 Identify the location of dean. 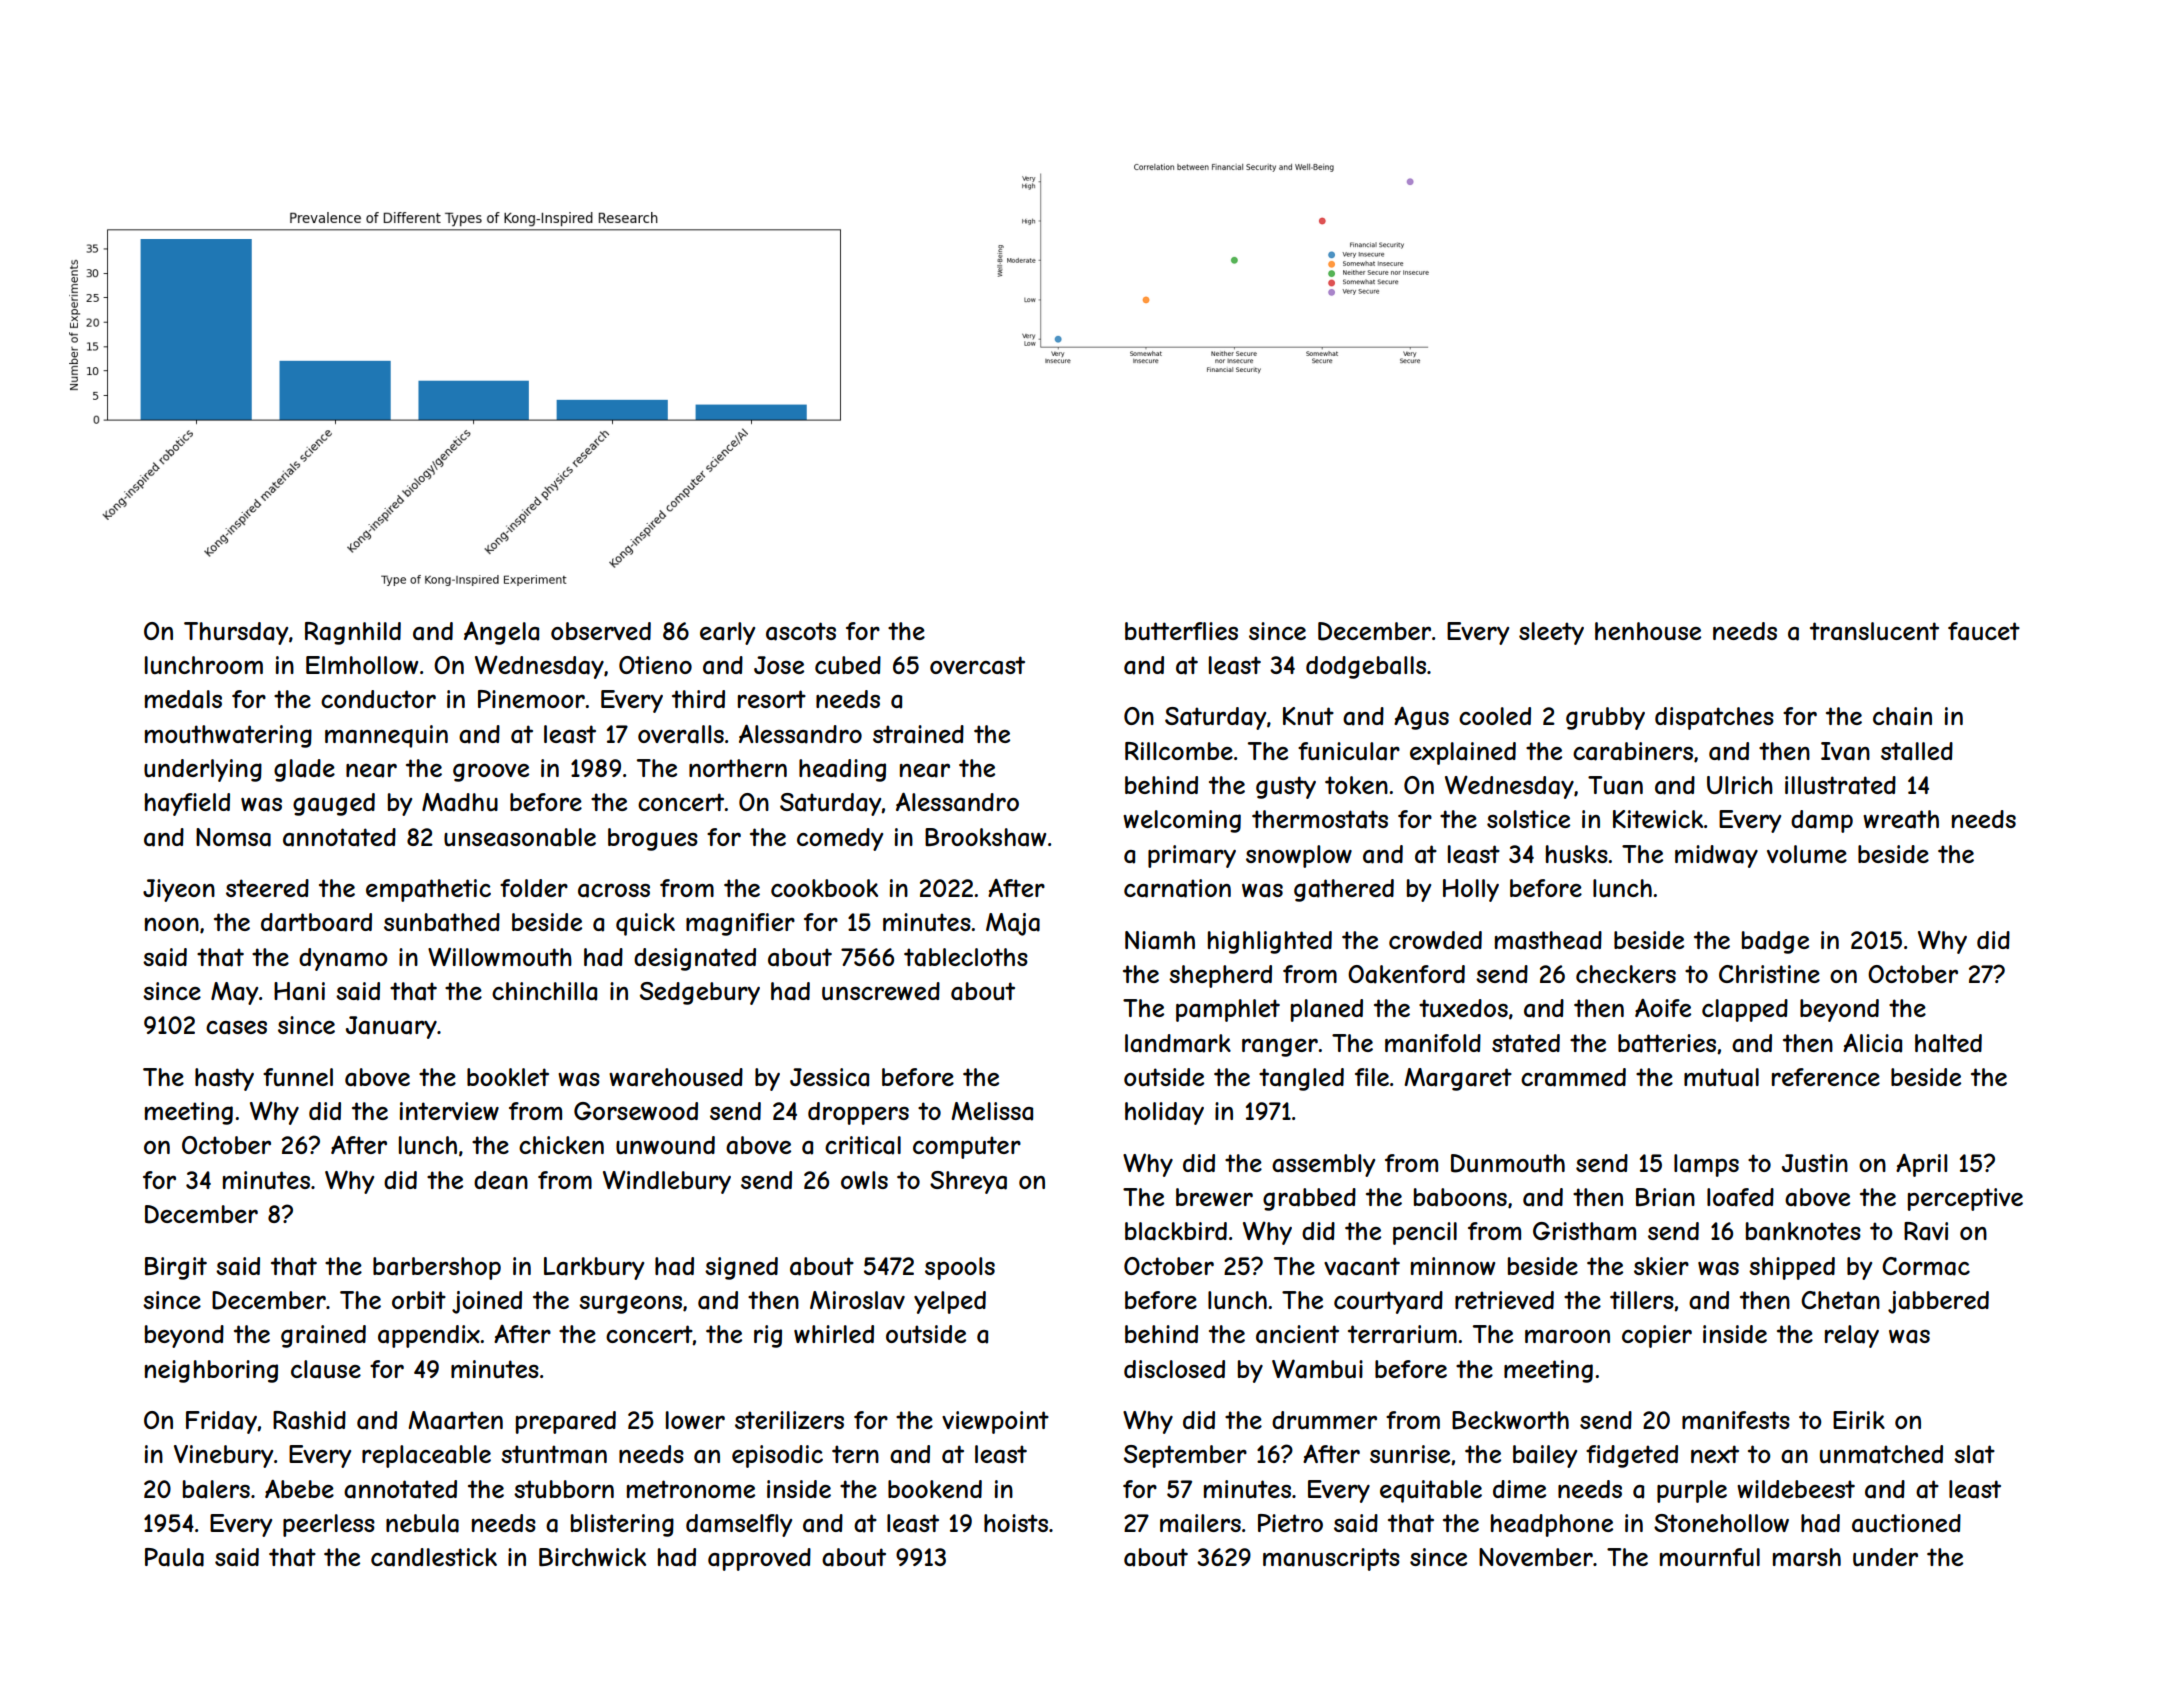
(501, 1180).
